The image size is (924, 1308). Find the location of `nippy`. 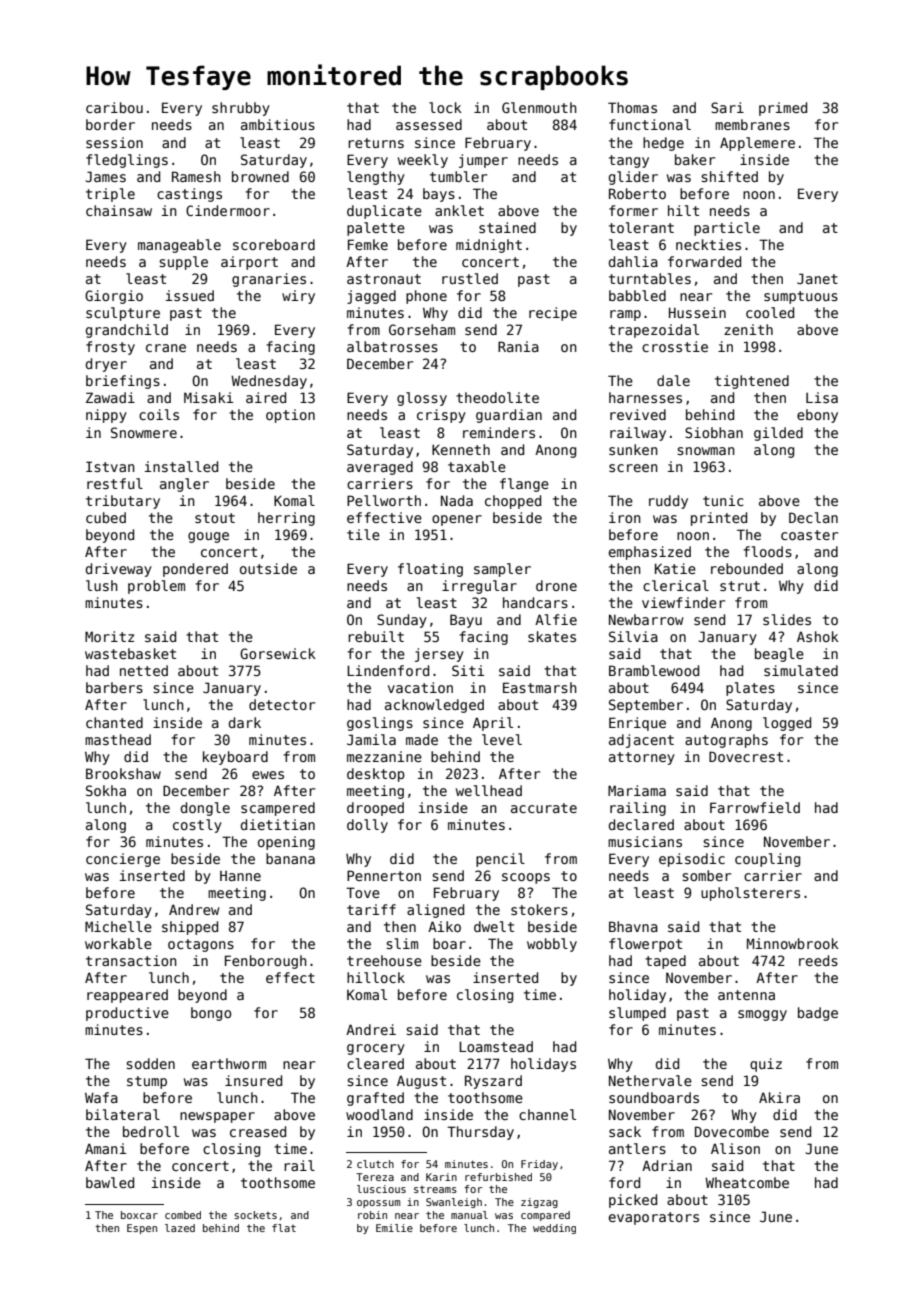

nippy is located at coordinates (106, 416).
